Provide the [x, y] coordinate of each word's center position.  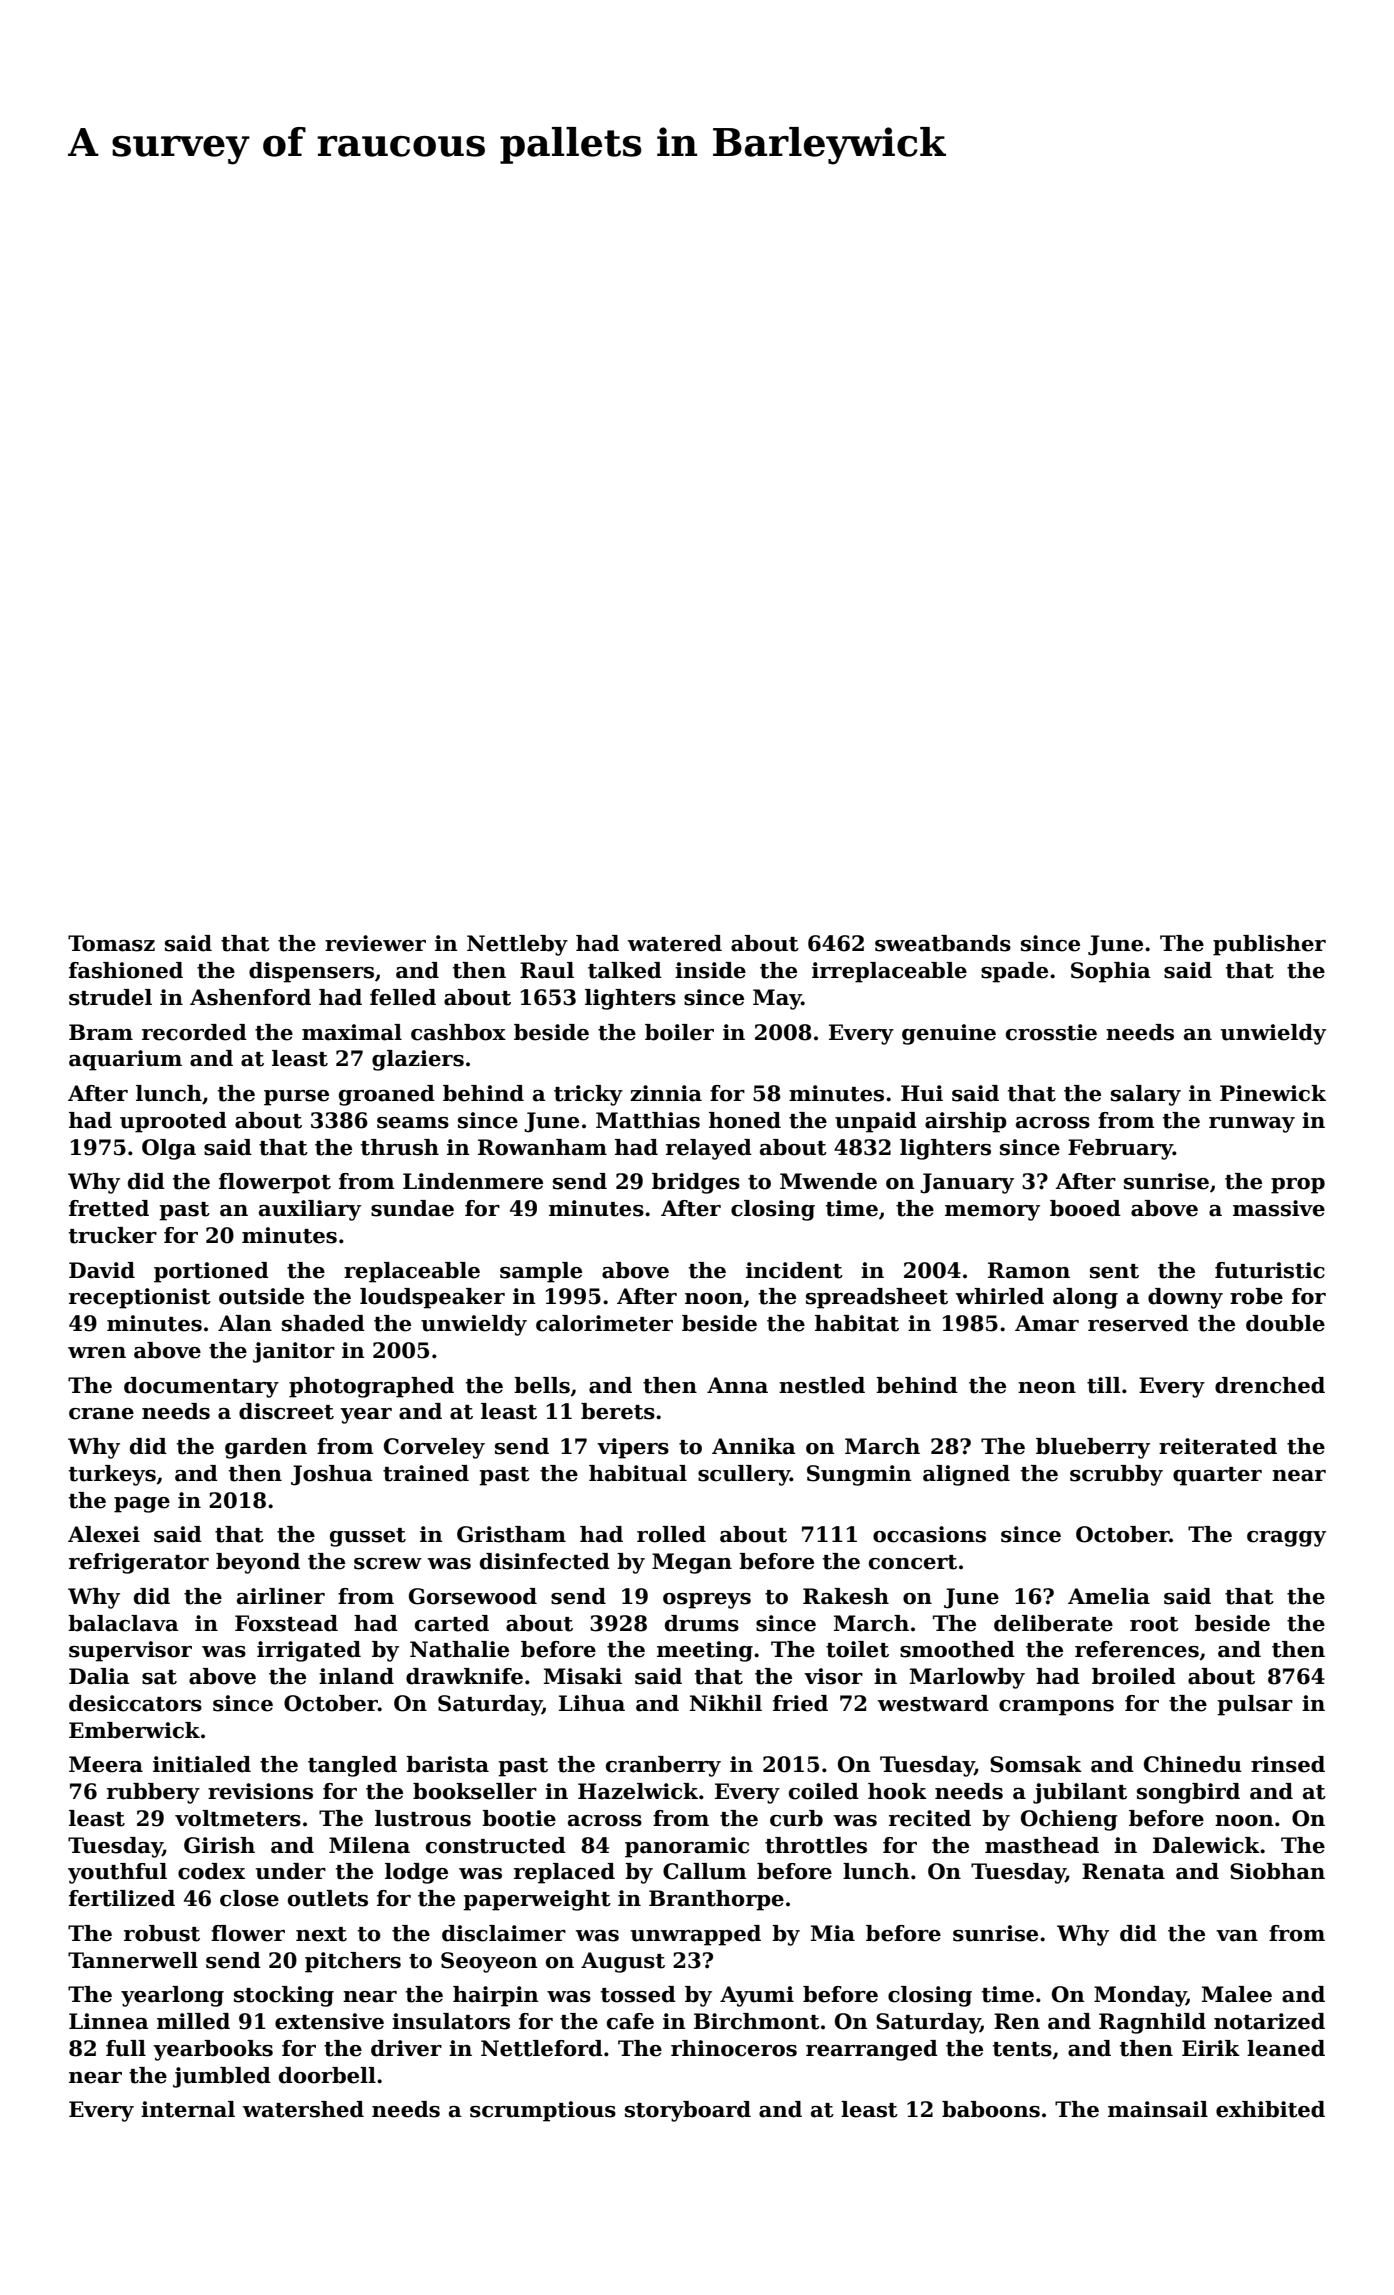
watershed [303, 2109]
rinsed [1288, 1764]
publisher [1269, 945]
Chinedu [1193, 1764]
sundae [412, 1208]
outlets [328, 1898]
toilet [857, 1649]
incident [794, 1270]
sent [1114, 1271]
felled [403, 997]
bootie [519, 1818]
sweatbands [943, 943]
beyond [258, 1563]
